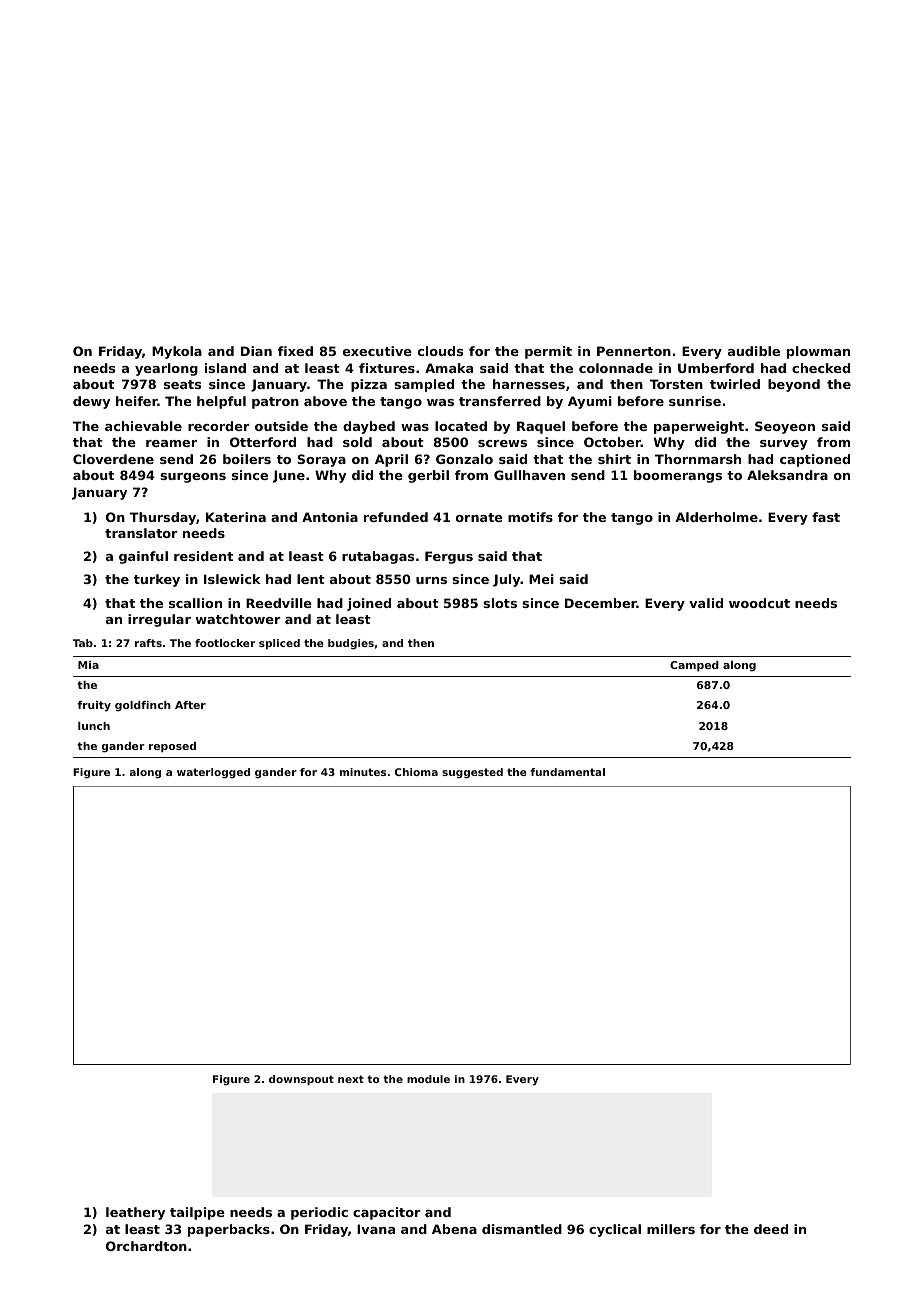 The height and width of the screenshot is (1308, 924). I want to click on deed, so click(771, 1229).
